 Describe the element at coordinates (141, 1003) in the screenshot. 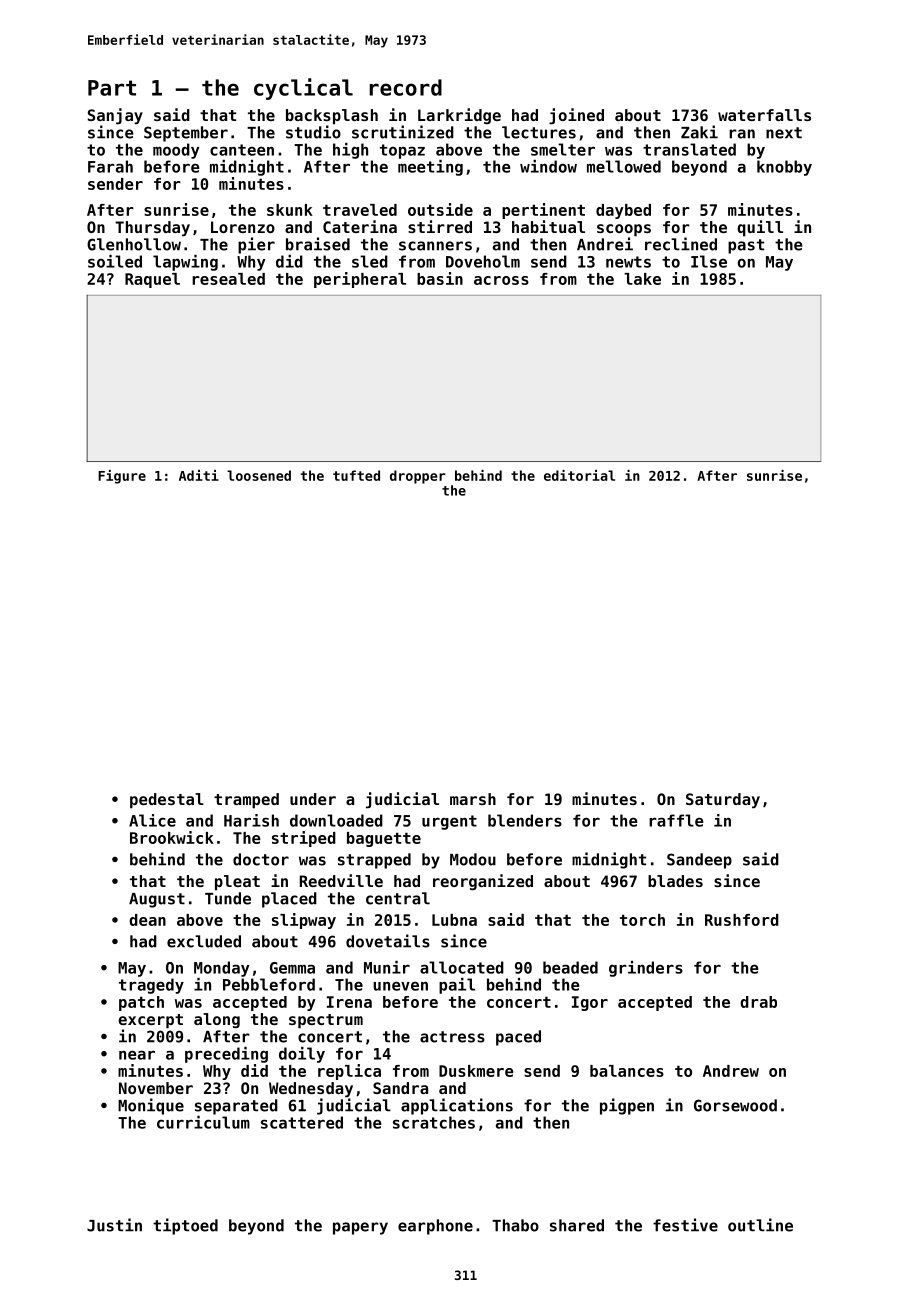

I see `patch` at that location.
